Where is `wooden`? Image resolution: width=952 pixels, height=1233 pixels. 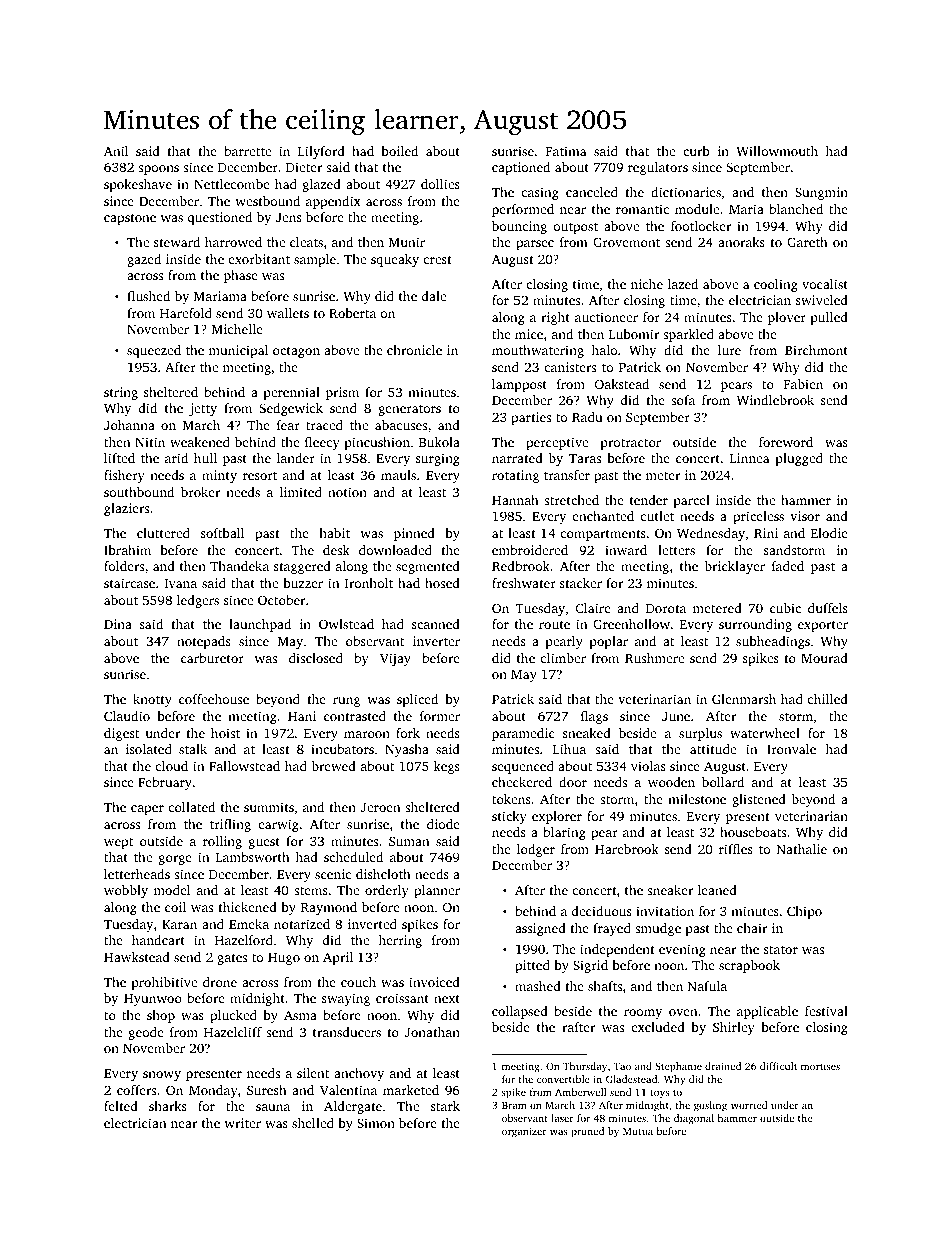 wooden is located at coordinates (671, 782).
